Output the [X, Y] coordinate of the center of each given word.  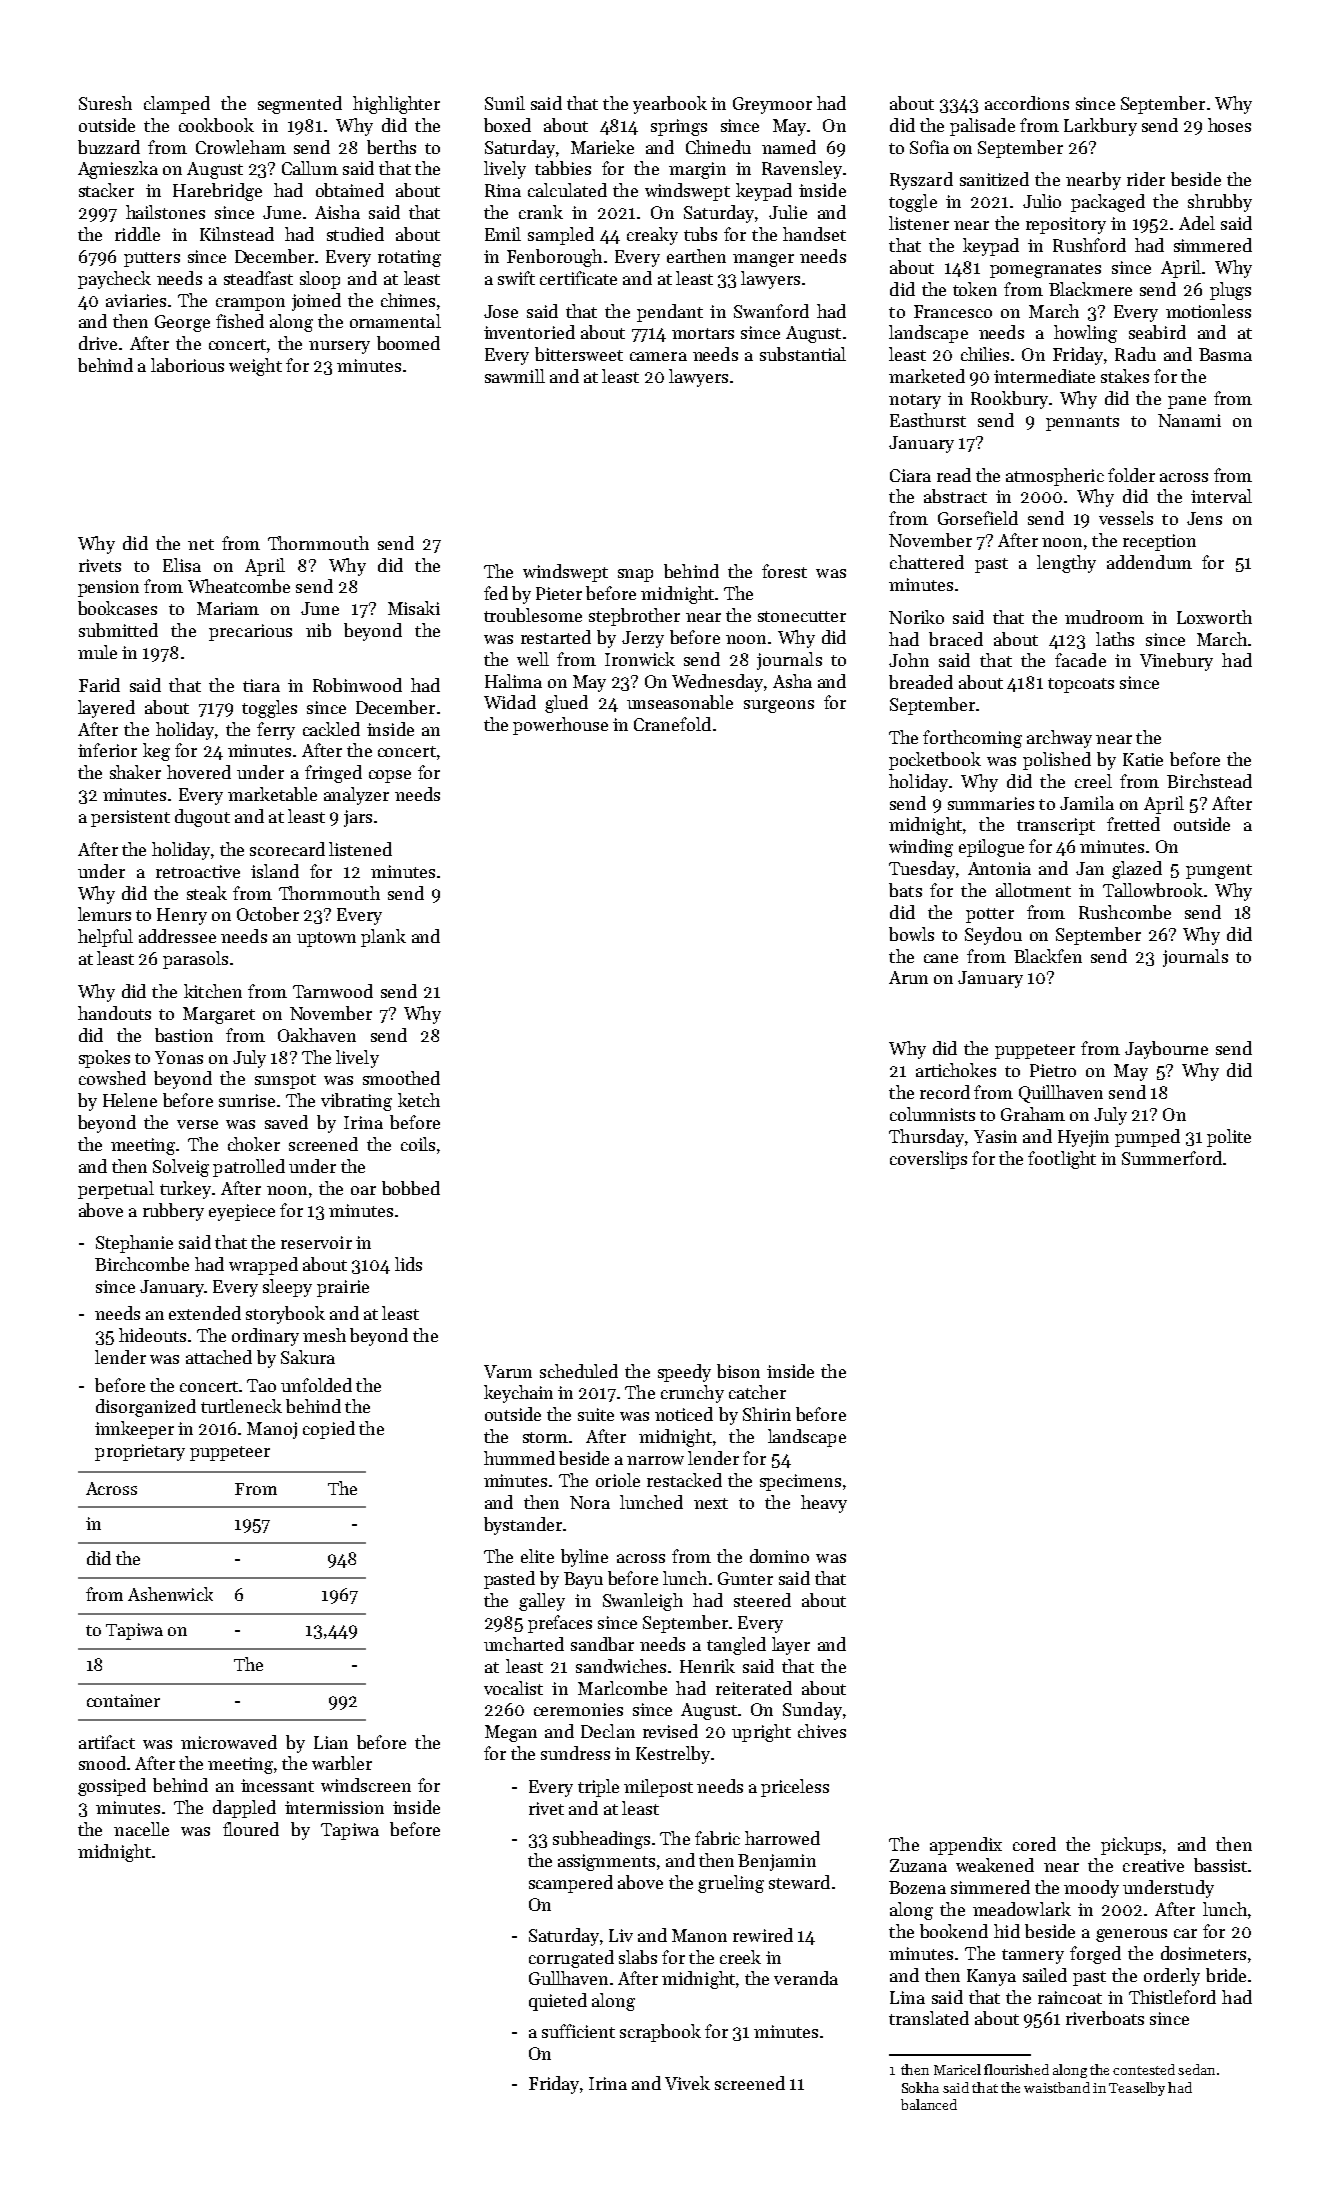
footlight [1062, 1160]
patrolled [249, 1168]
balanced [929, 2104]
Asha [792, 681]
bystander [523, 1526]
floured [251, 1829]
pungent [1219, 871]
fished [240, 321]
